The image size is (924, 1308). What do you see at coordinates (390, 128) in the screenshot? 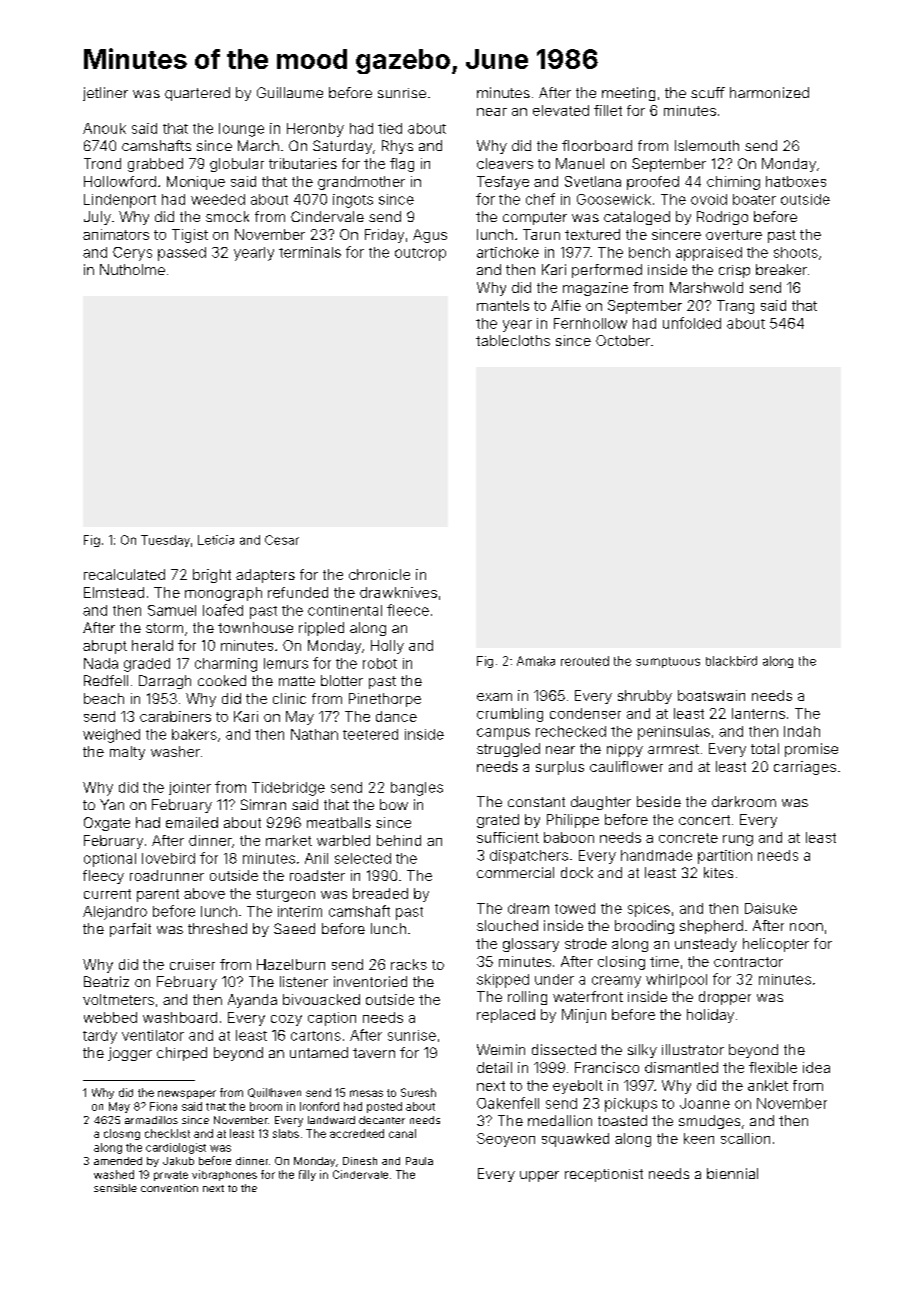
I see `tied` at bounding box center [390, 128].
